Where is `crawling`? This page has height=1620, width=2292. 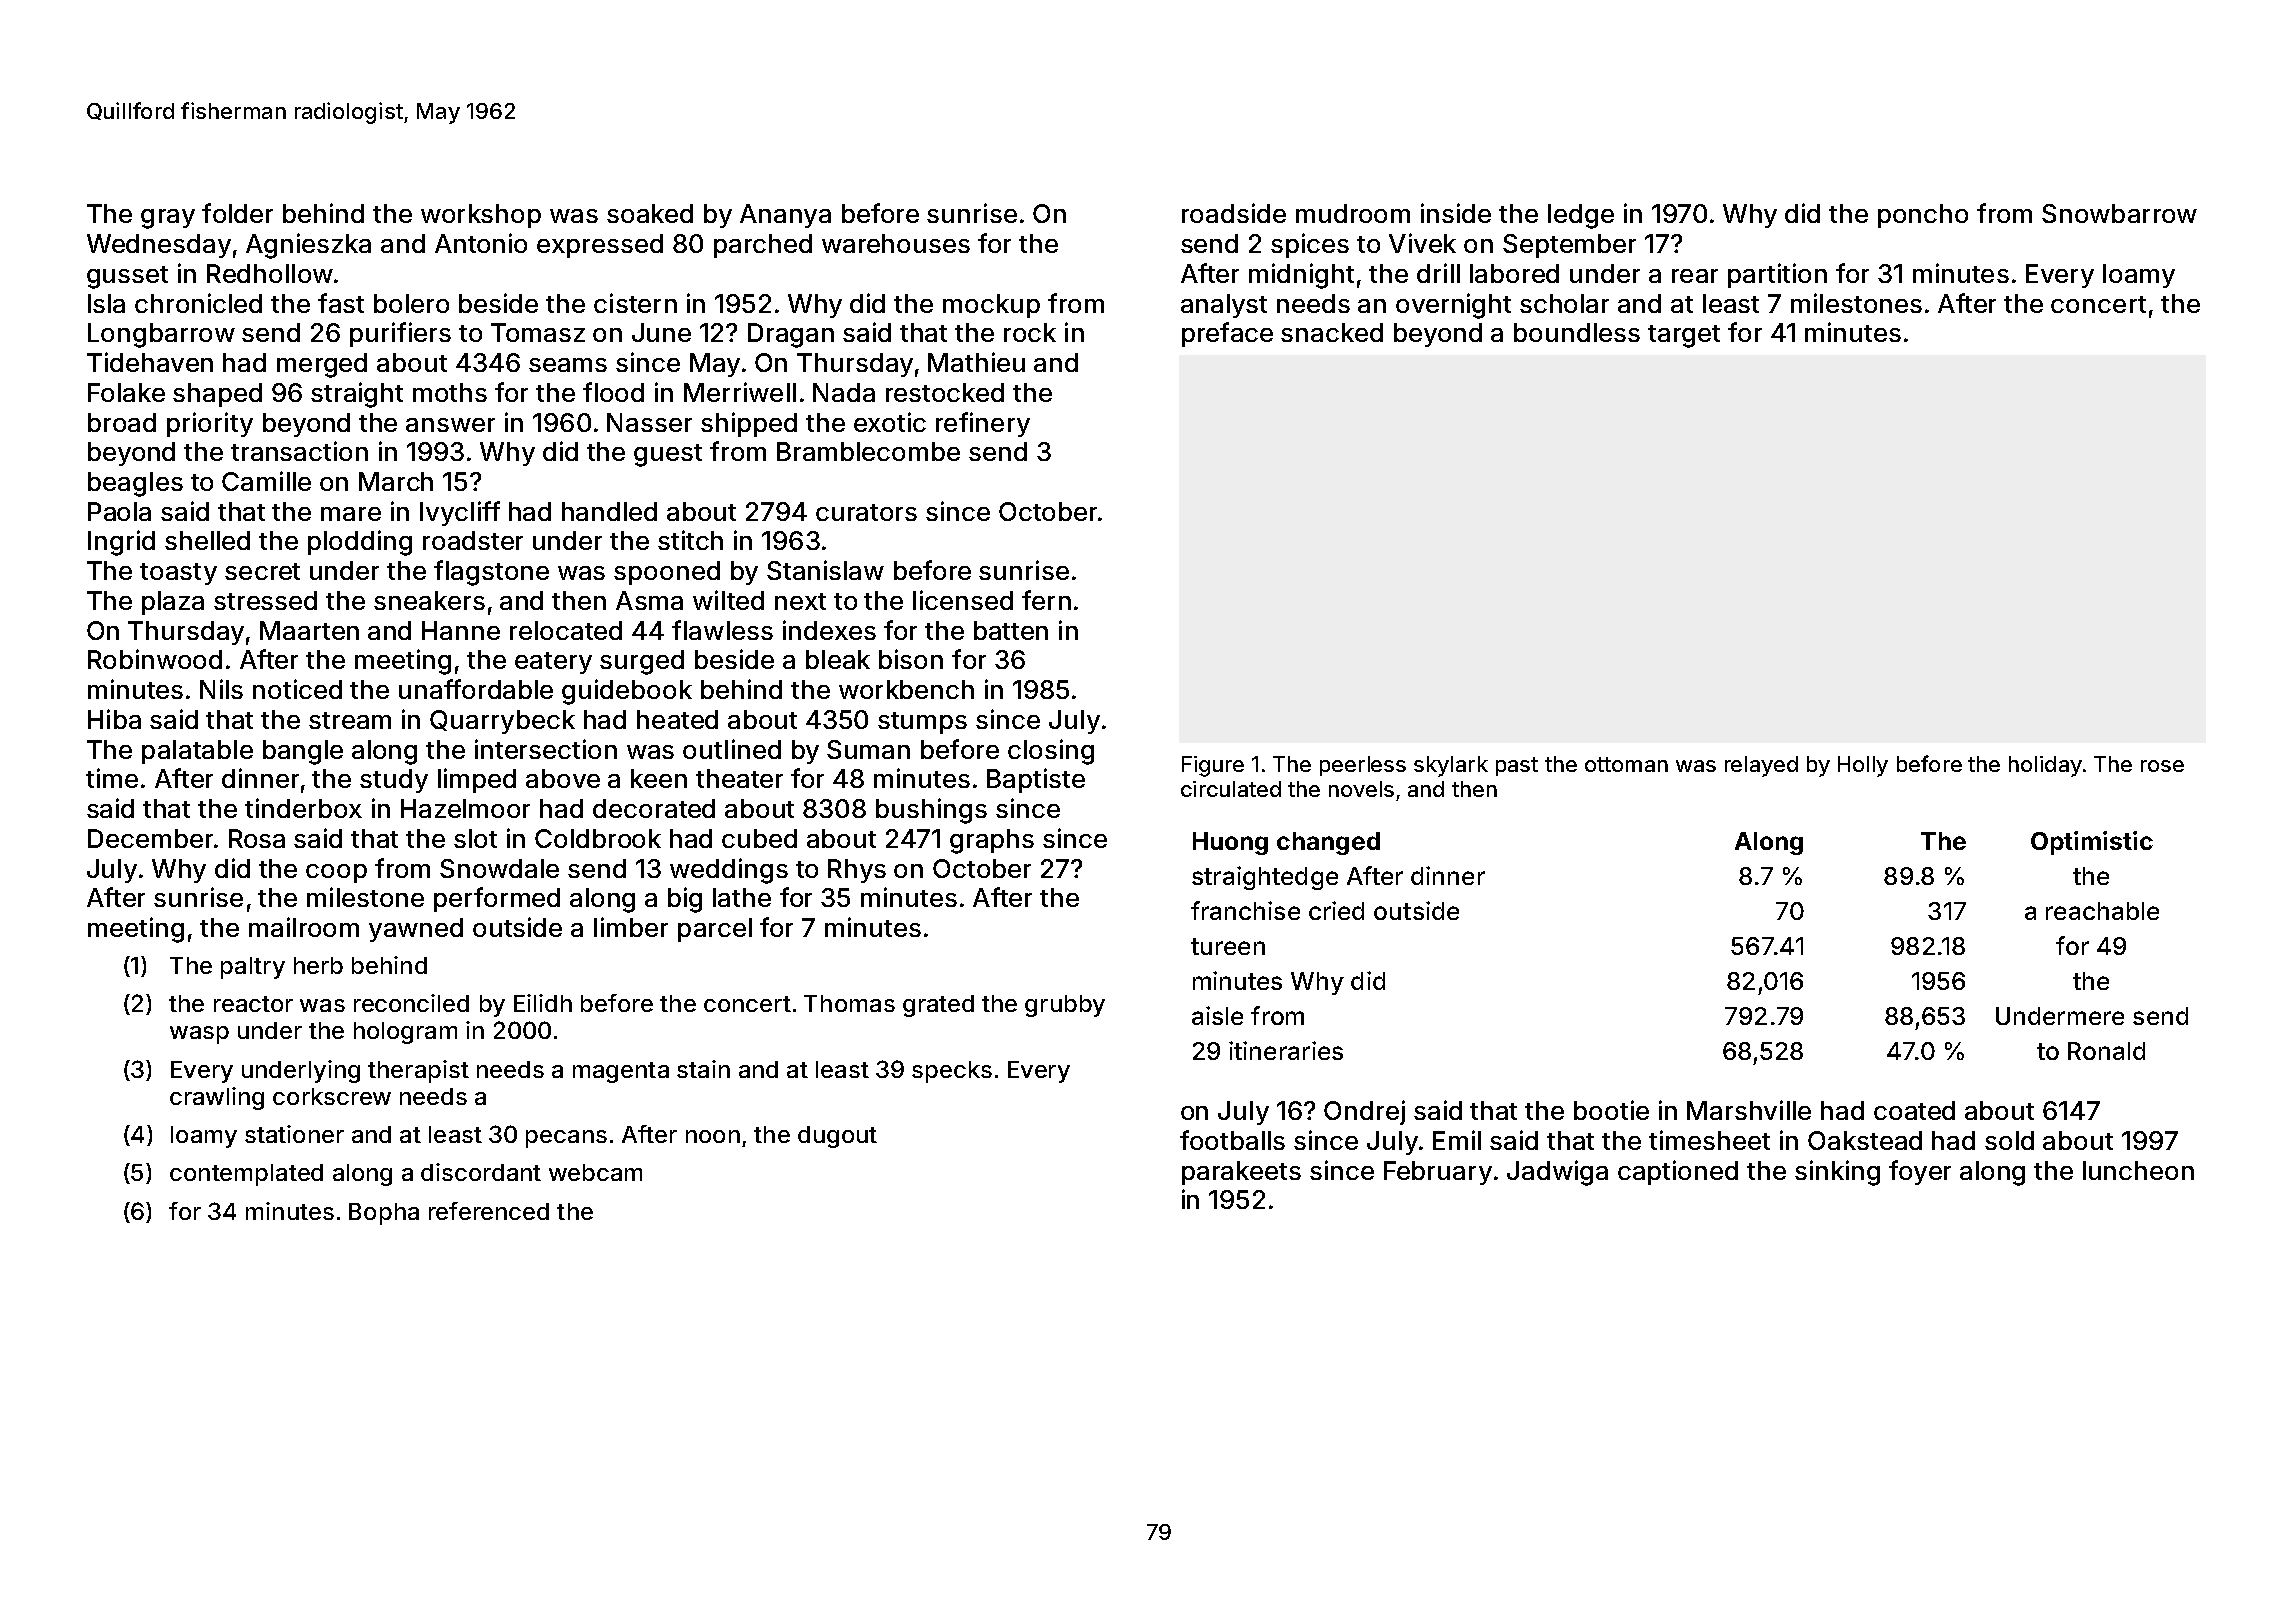 crawling is located at coordinates (217, 1098).
